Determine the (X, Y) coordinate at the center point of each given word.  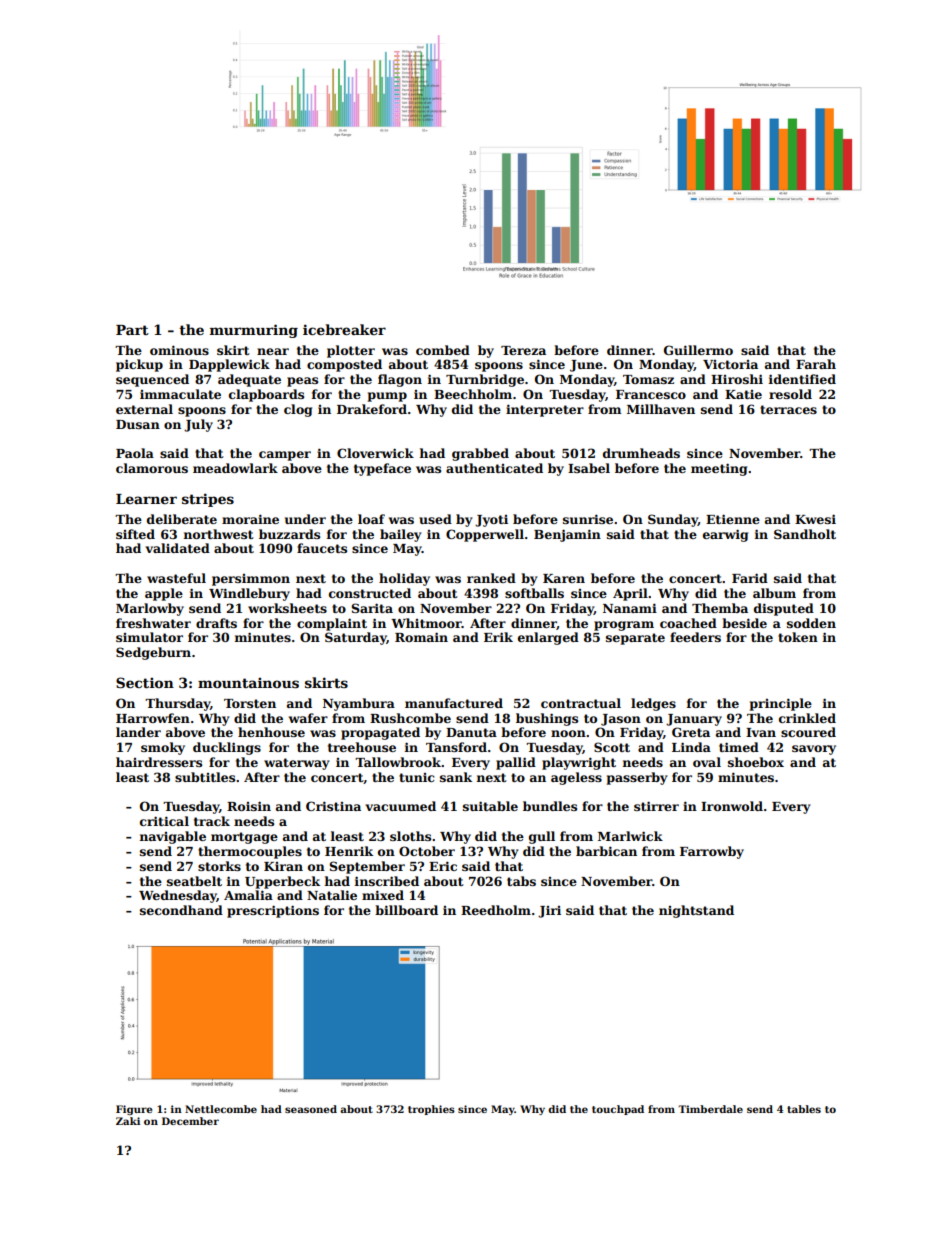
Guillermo (698, 350)
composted (344, 365)
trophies (431, 1110)
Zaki (128, 1121)
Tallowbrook (398, 762)
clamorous (152, 468)
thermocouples (250, 852)
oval (707, 762)
